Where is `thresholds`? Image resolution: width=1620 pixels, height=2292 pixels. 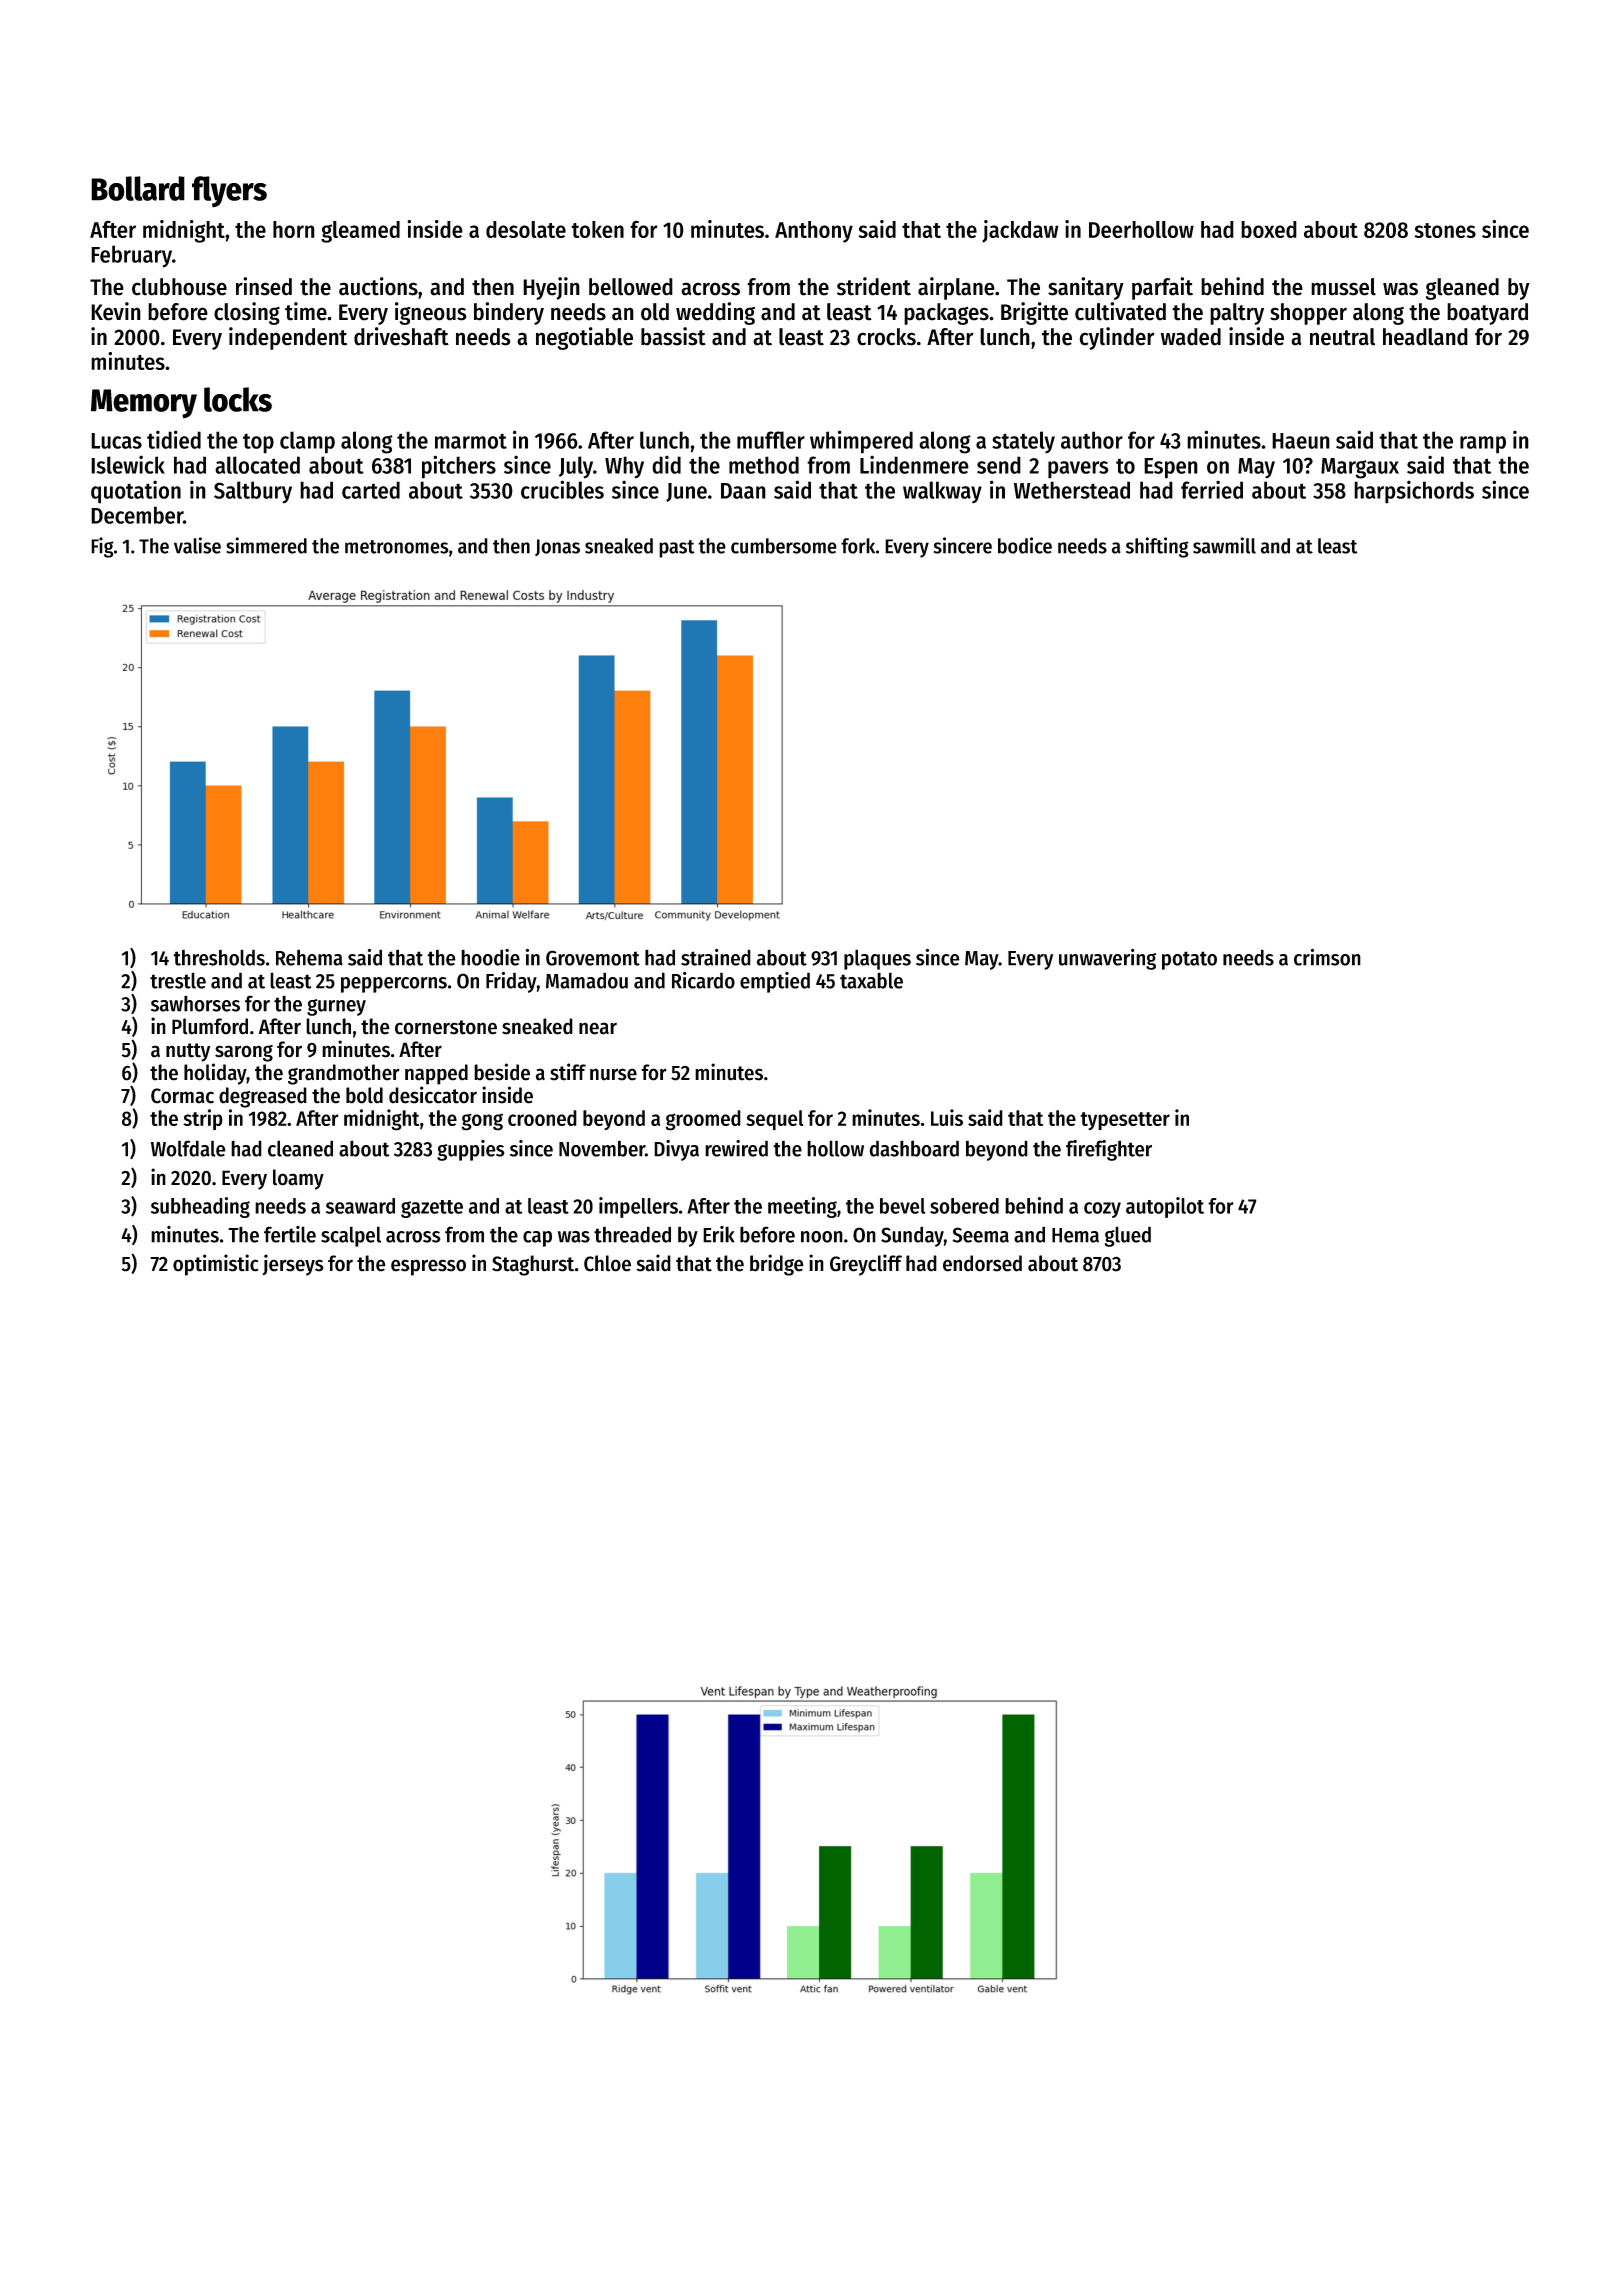 thresholds is located at coordinates (219, 957).
